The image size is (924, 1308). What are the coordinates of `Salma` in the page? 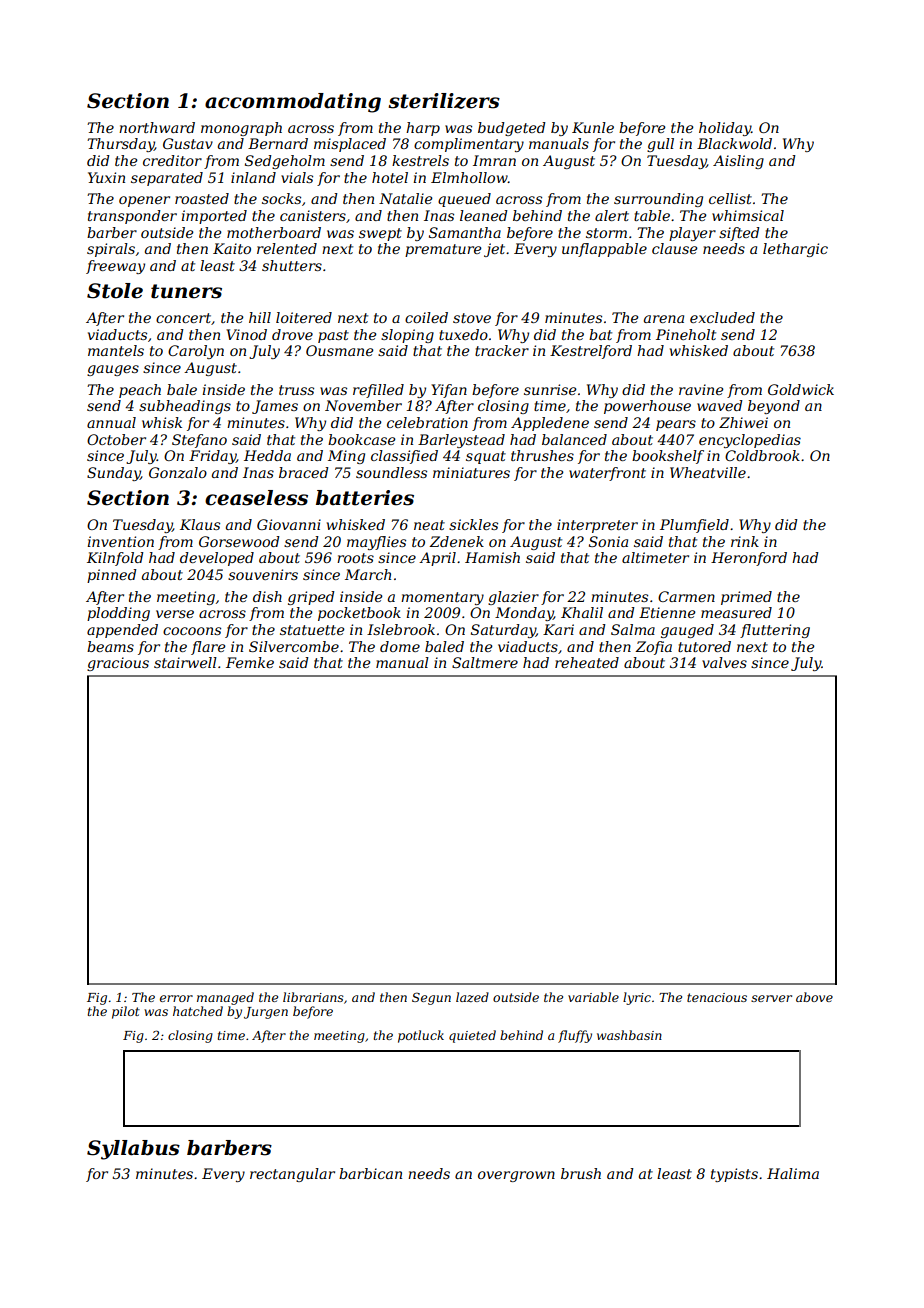 It's located at (633, 629).
